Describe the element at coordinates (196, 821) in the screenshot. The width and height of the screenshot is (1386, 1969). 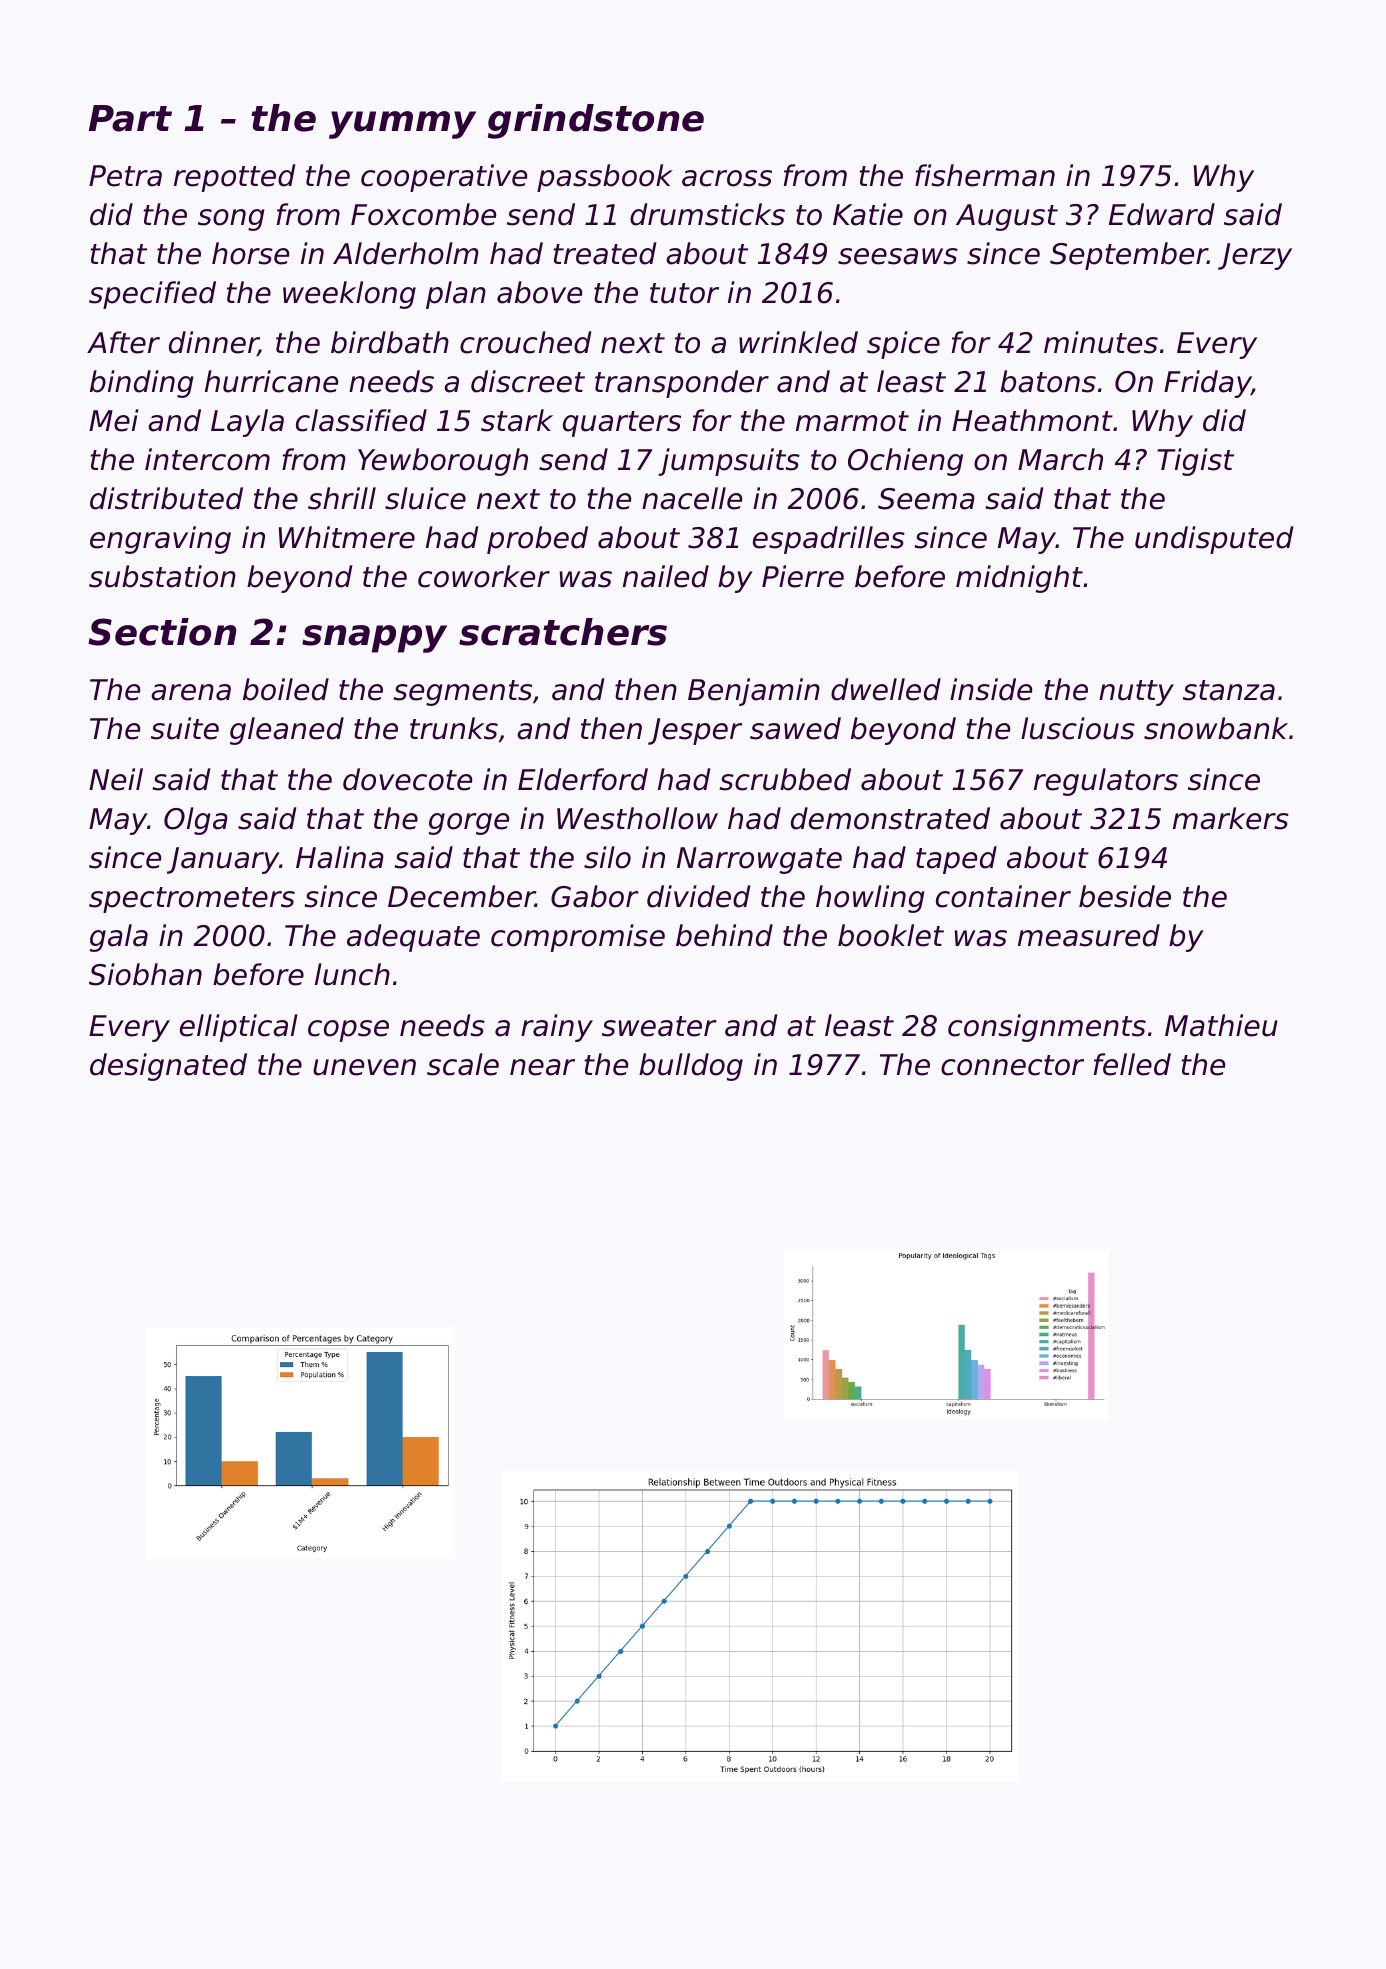
I see `Olga` at that location.
